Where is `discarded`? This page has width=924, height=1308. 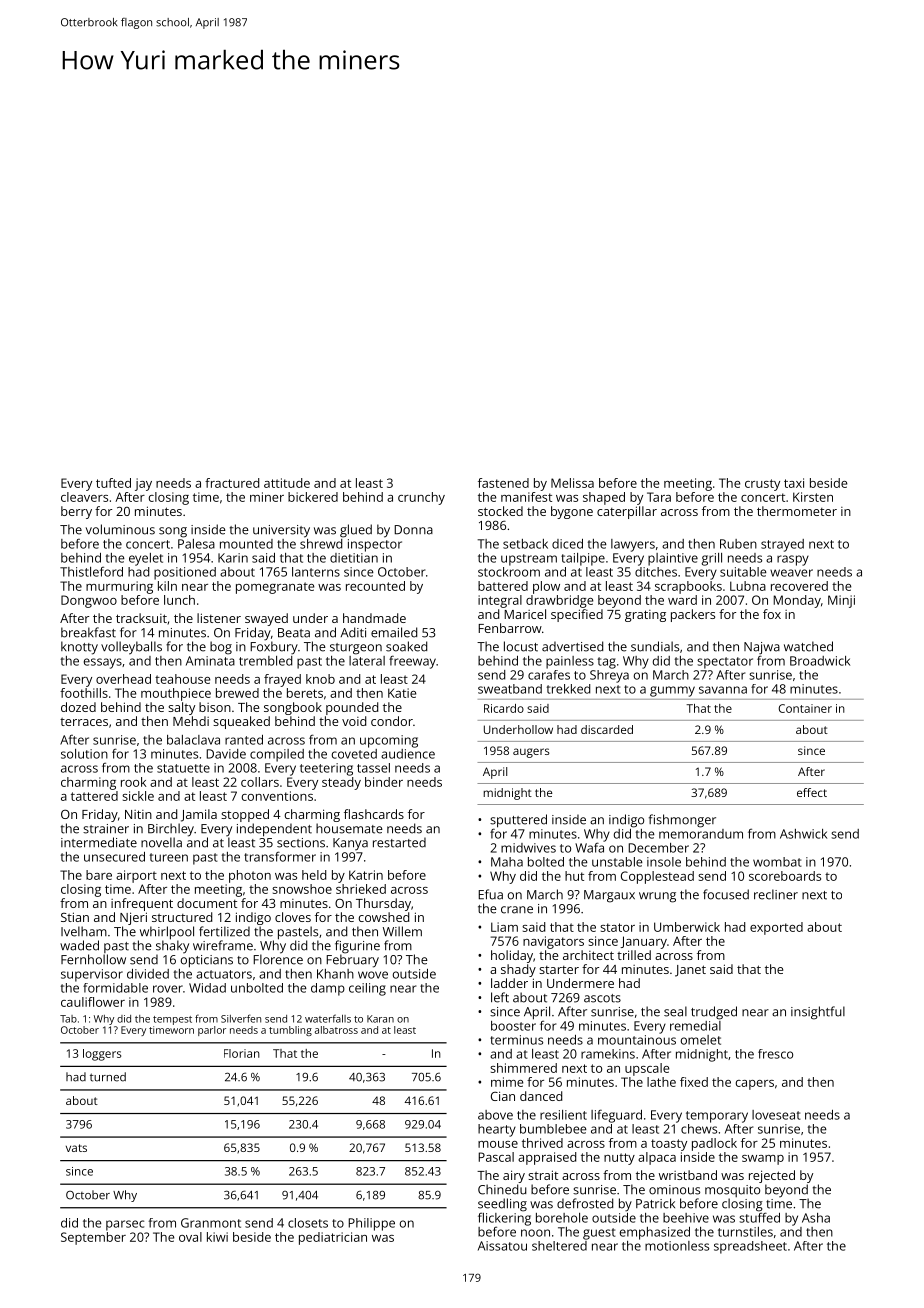 discarded is located at coordinates (607, 729).
